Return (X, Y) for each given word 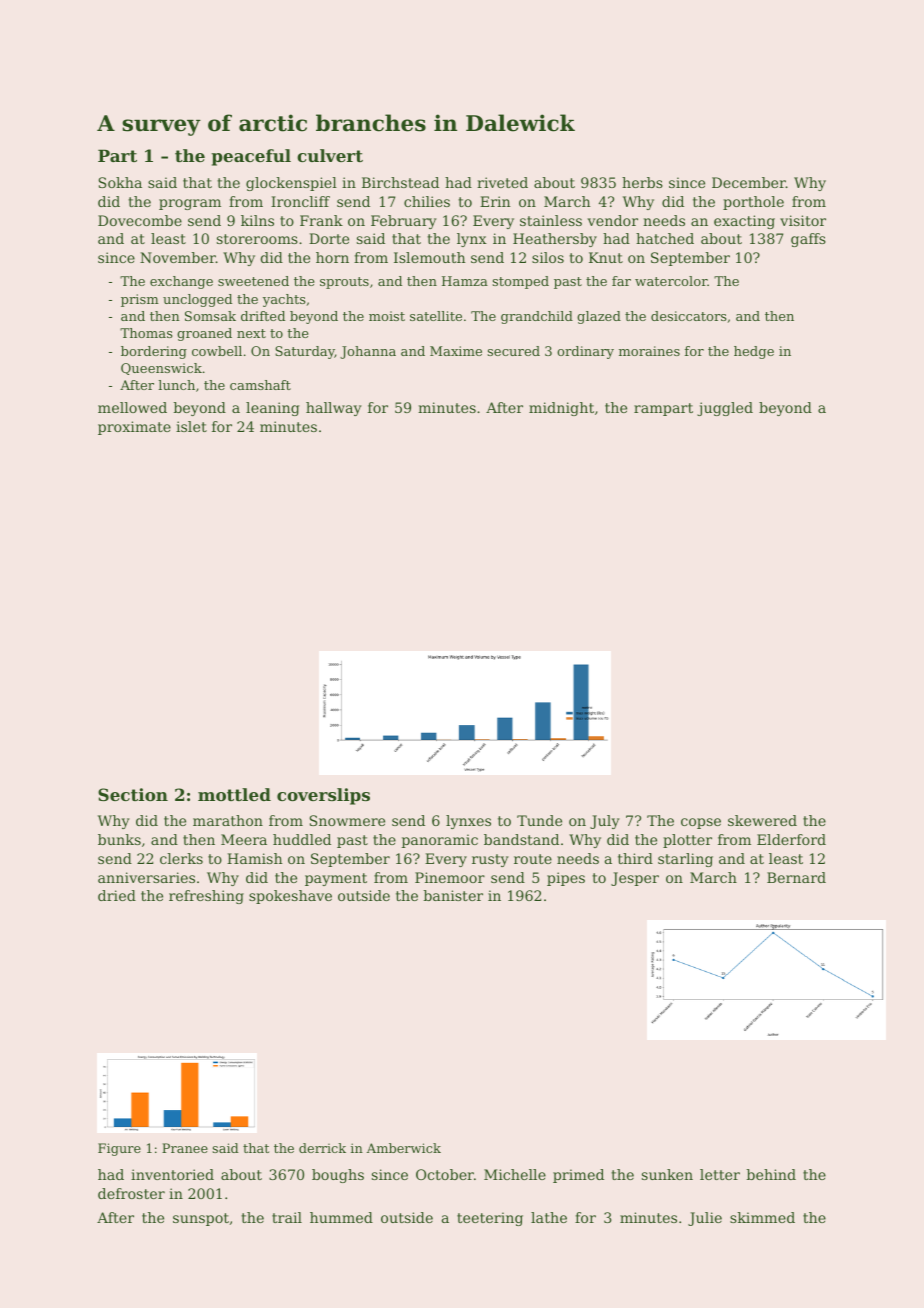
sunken (667, 1174)
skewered (762, 820)
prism (140, 300)
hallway (334, 409)
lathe (549, 1217)
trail (287, 1217)
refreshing (206, 897)
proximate (134, 428)
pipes (566, 879)
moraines (649, 351)
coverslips (323, 796)
